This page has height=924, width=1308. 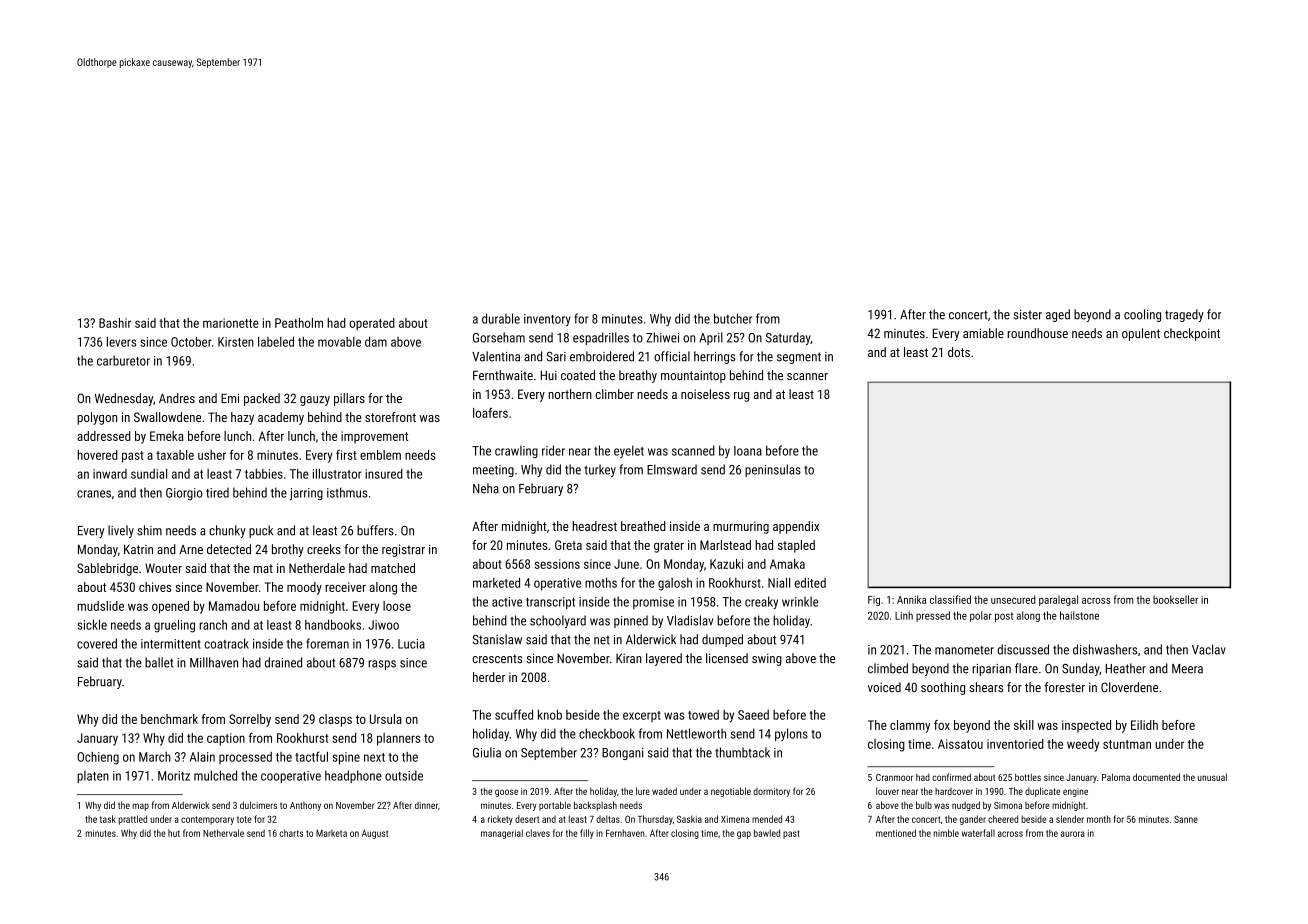 What do you see at coordinates (169, 719) in the page?
I see `benchmark` at bounding box center [169, 719].
